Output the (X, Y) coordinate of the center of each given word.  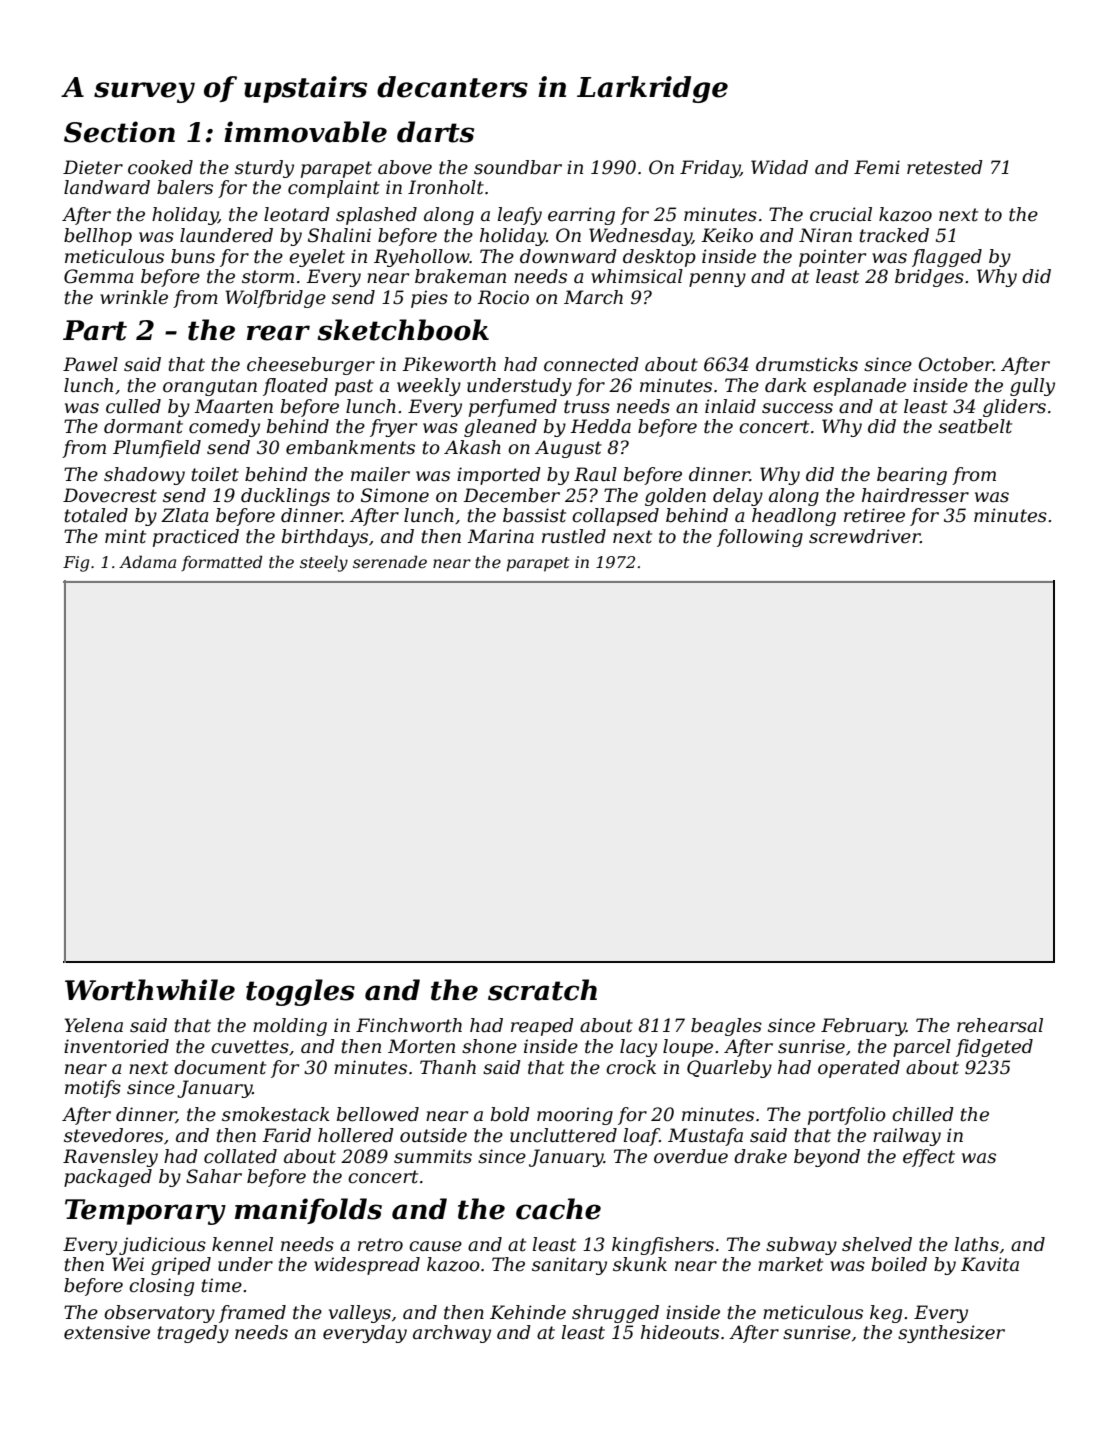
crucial (841, 214)
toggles (300, 992)
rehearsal (1000, 1025)
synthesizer (951, 1334)
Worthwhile (150, 990)
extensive (107, 1332)
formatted (222, 563)
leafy (520, 216)
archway (452, 1334)
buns (193, 256)
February (863, 1027)
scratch (542, 990)
